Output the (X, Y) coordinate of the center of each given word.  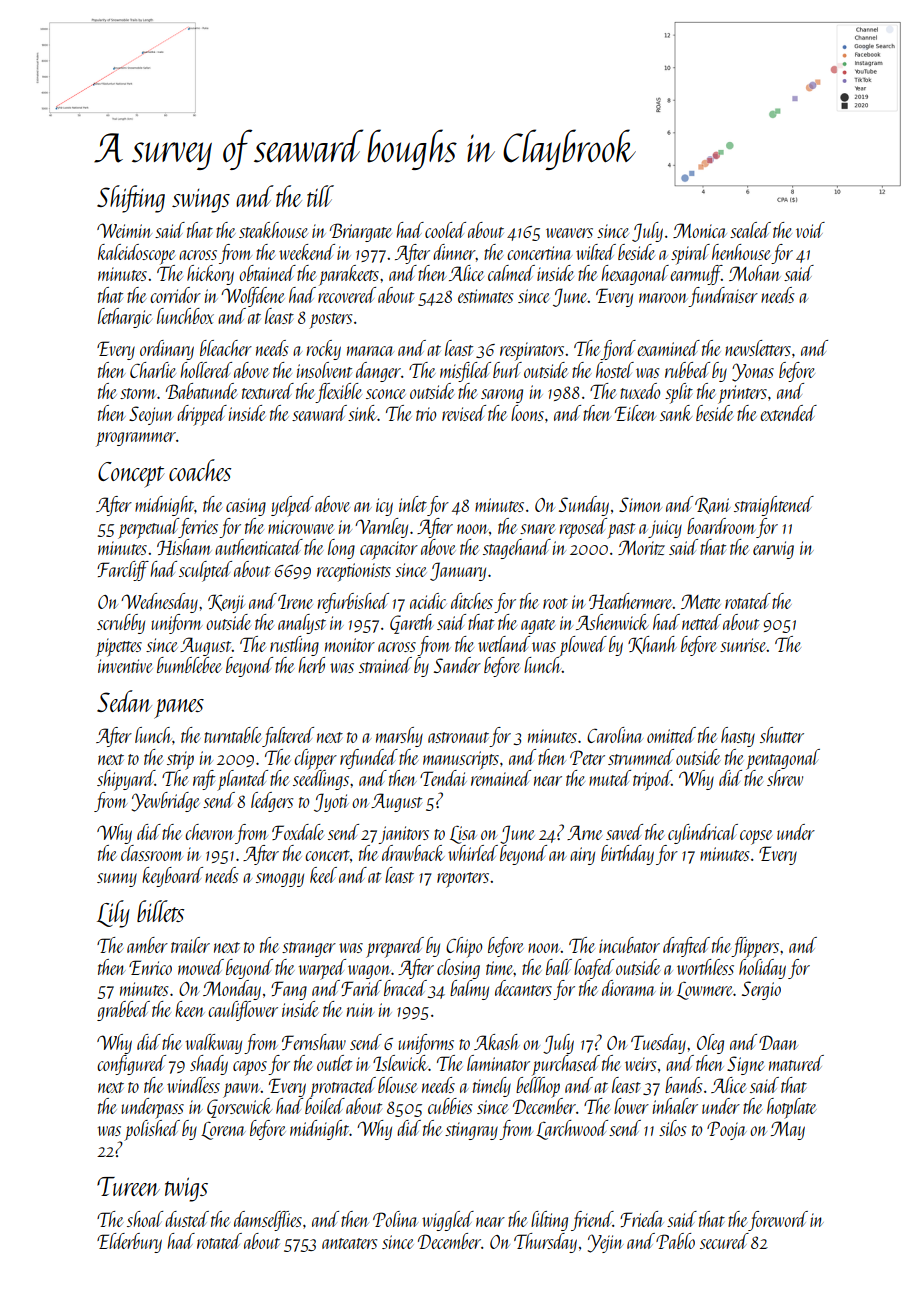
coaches (200, 470)
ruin (360, 1010)
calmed (511, 273)
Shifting (131, 199)
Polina (395, 1219)
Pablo (675, 1241)
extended (788, 413)
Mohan (755, 273)
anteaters (349, 1243)
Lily (113, 914)
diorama (629, 988)
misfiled (465, 372)
